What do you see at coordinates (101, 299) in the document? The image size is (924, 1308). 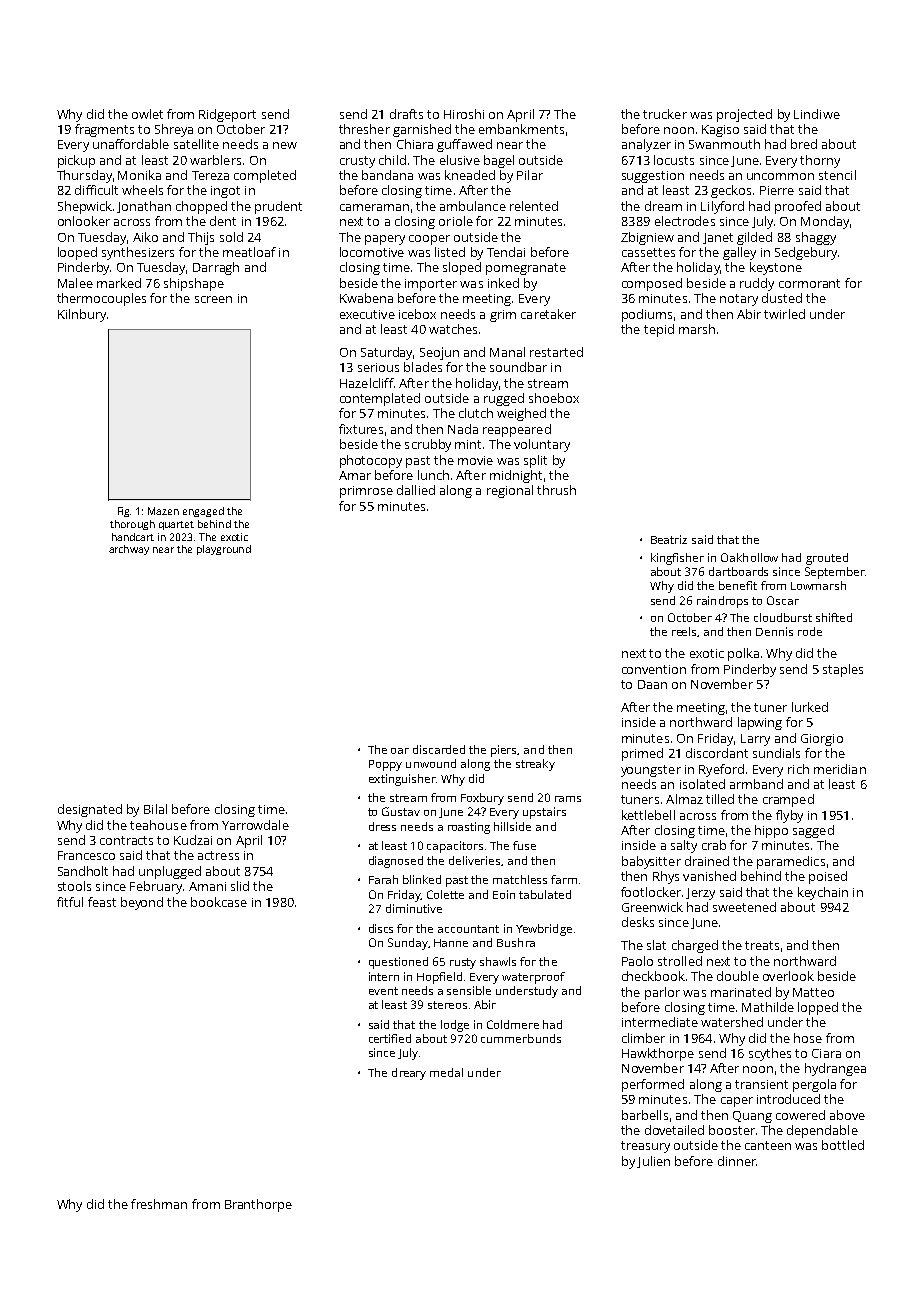 I see `thermocouples` at bounding box center [101, 299].
